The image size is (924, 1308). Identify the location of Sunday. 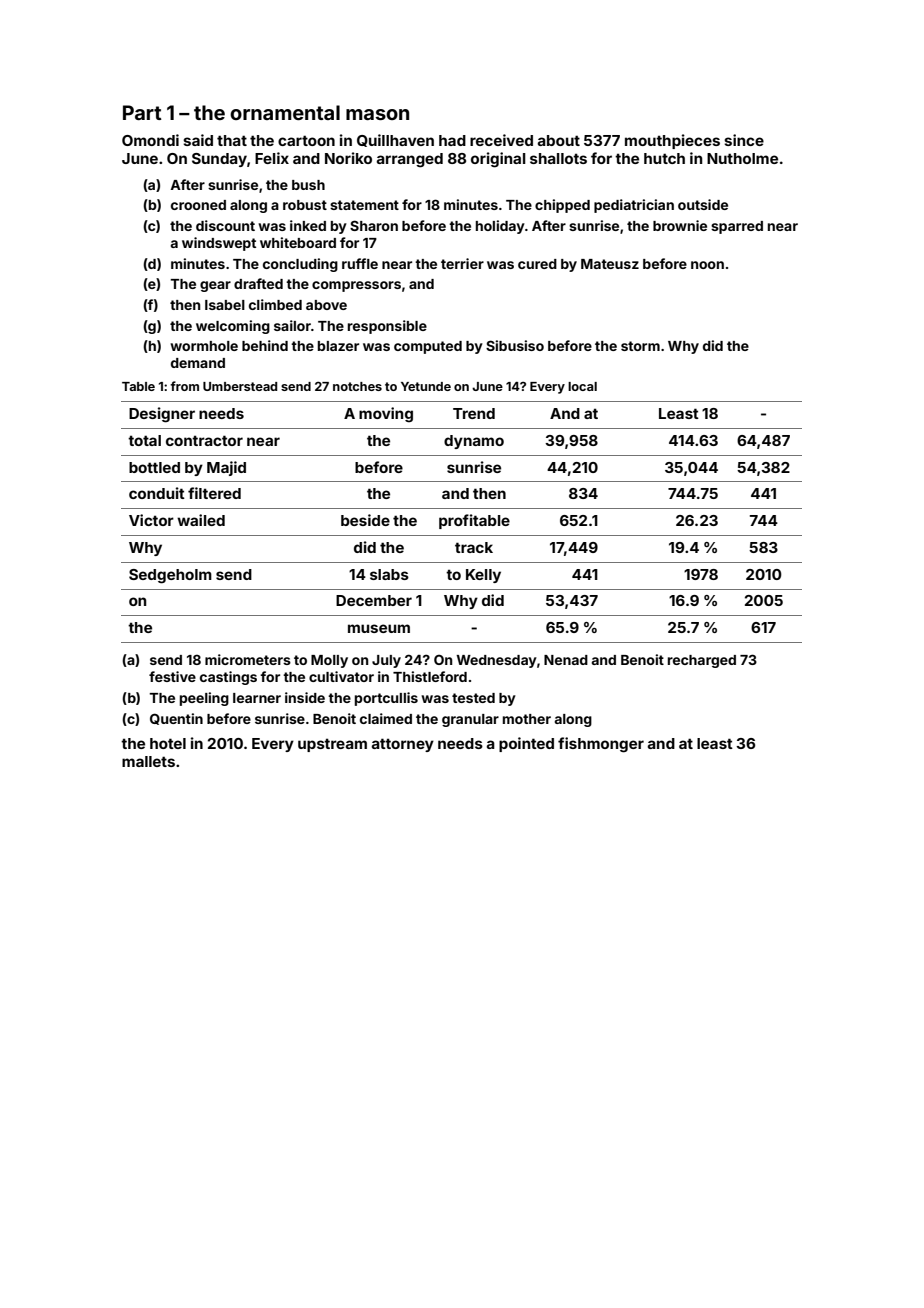
(219, 160).
